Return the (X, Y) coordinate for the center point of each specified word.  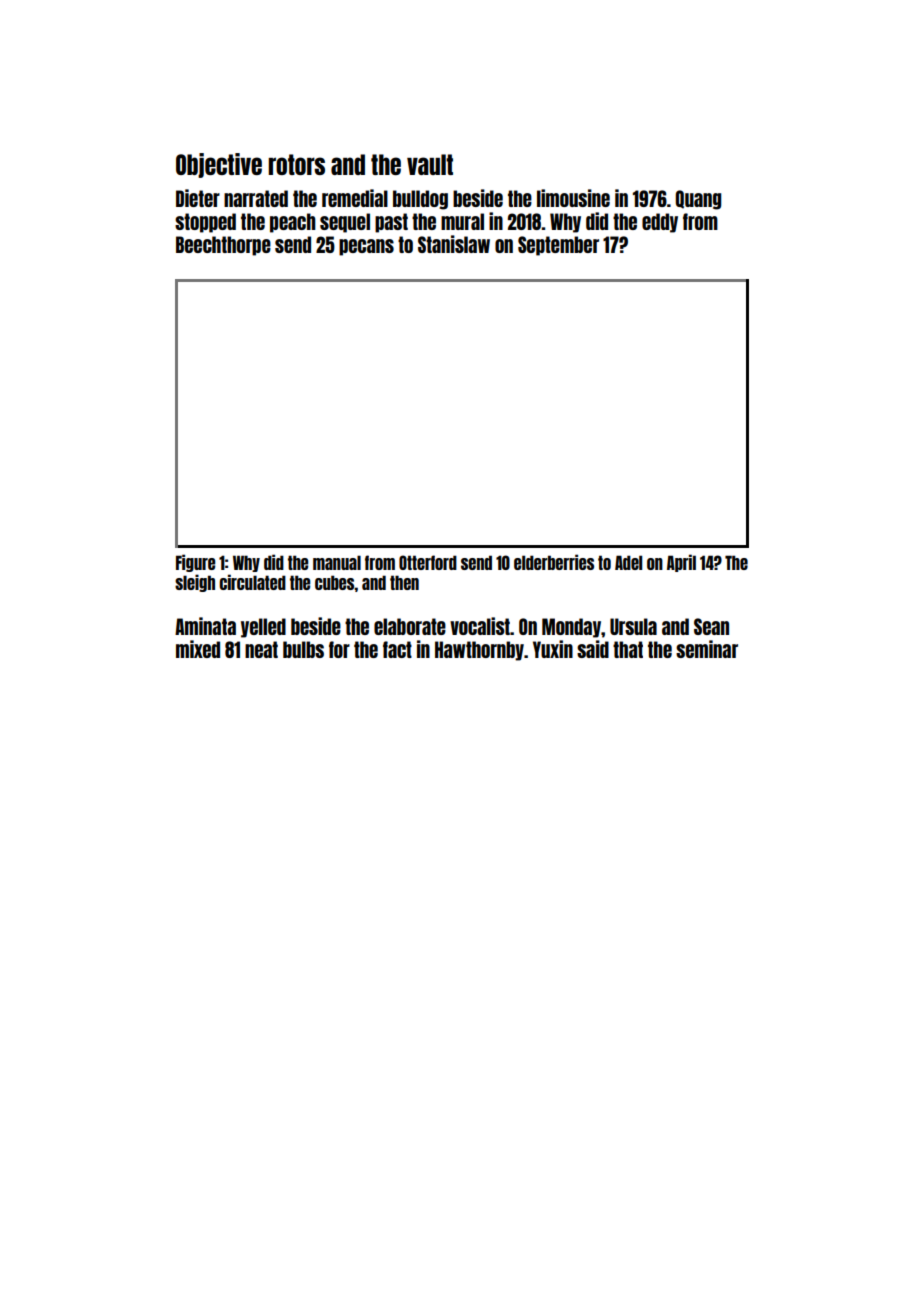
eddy (660, 223)
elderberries (554, 562)
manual (337, 562)
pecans (366, 247)
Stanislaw (454, 244)
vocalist (480, 626)
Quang (698, 200)
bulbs (303, 649)
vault (430, 164)
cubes (335, 582)
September (558, 246)
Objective (219, 165)
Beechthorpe (223, 246)
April (681, 563)
